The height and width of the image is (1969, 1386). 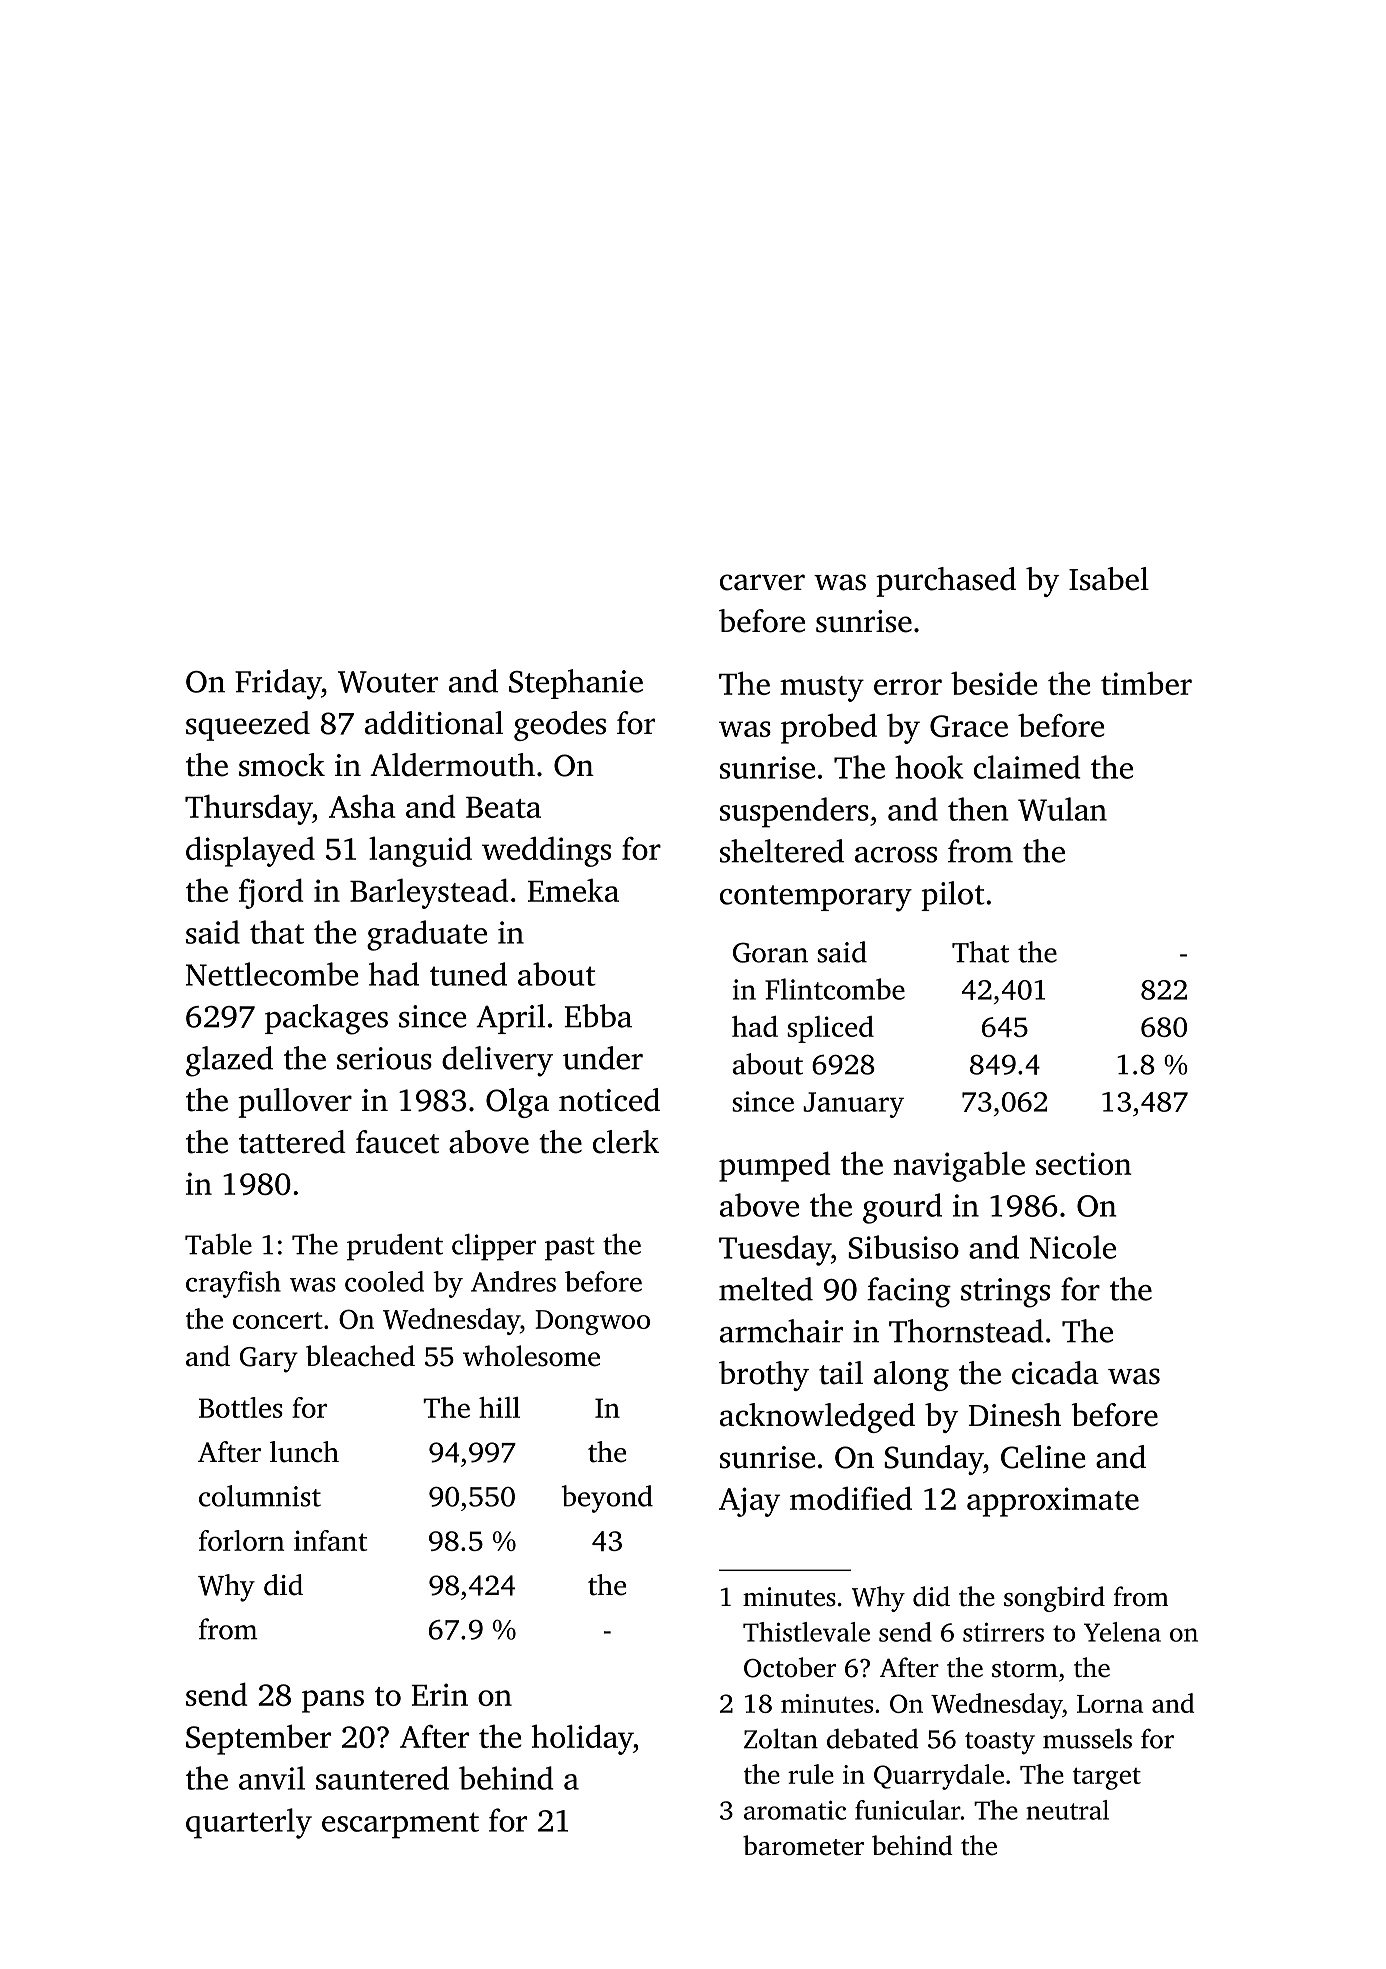 What do you see at coordinates (762, 582) in the image?
I see `carver` at bounding box center [762, 582].
